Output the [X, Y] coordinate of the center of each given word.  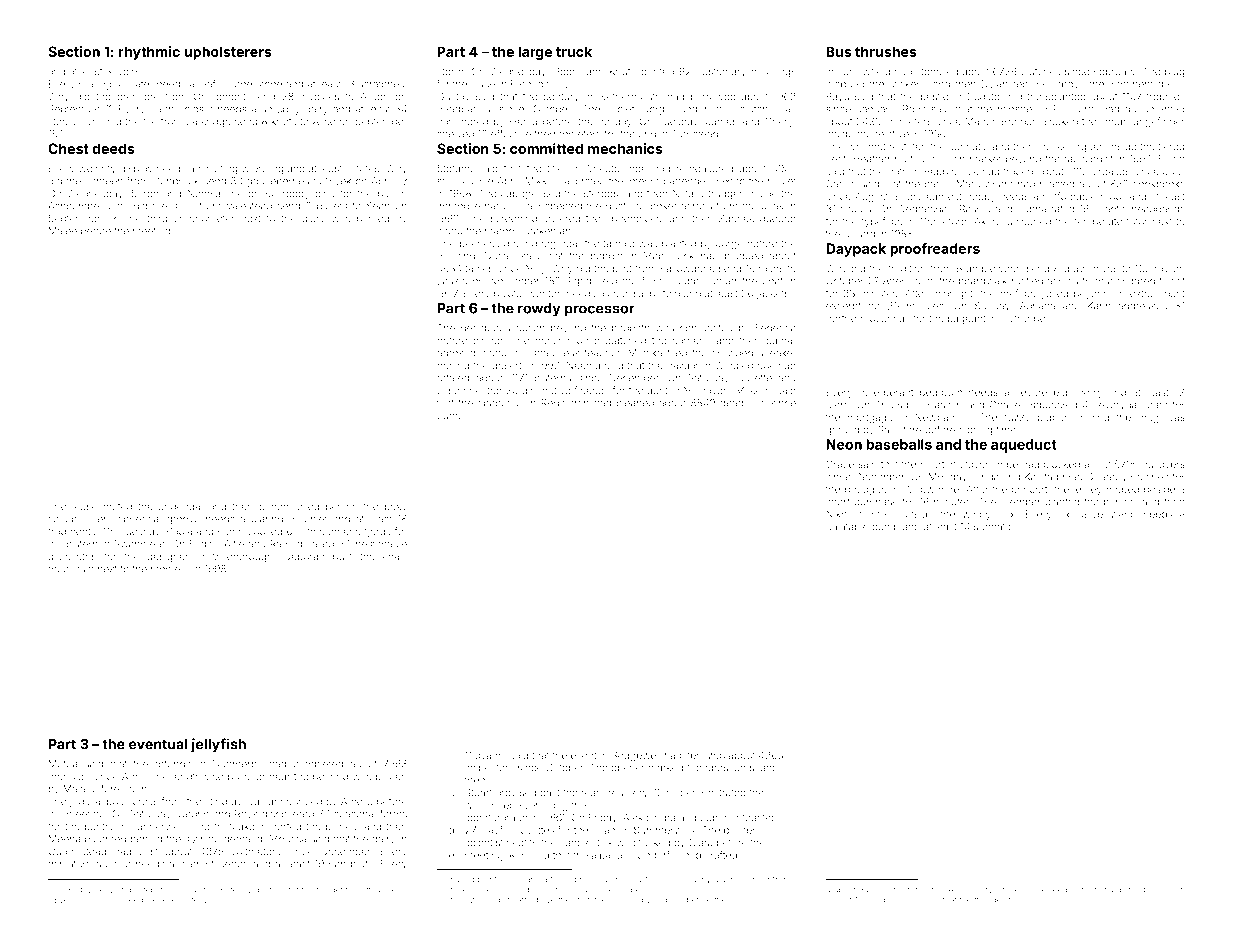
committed [546, 148]
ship [113, 901]
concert [1029, 489]
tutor [1137, 221]
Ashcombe [73, 206]
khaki [395, 556]
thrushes [886, 51]
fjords [378, 532]
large [535, 53]
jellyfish [218, 745]
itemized [705, 755]
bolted [117, 506]
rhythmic [149, 53]
